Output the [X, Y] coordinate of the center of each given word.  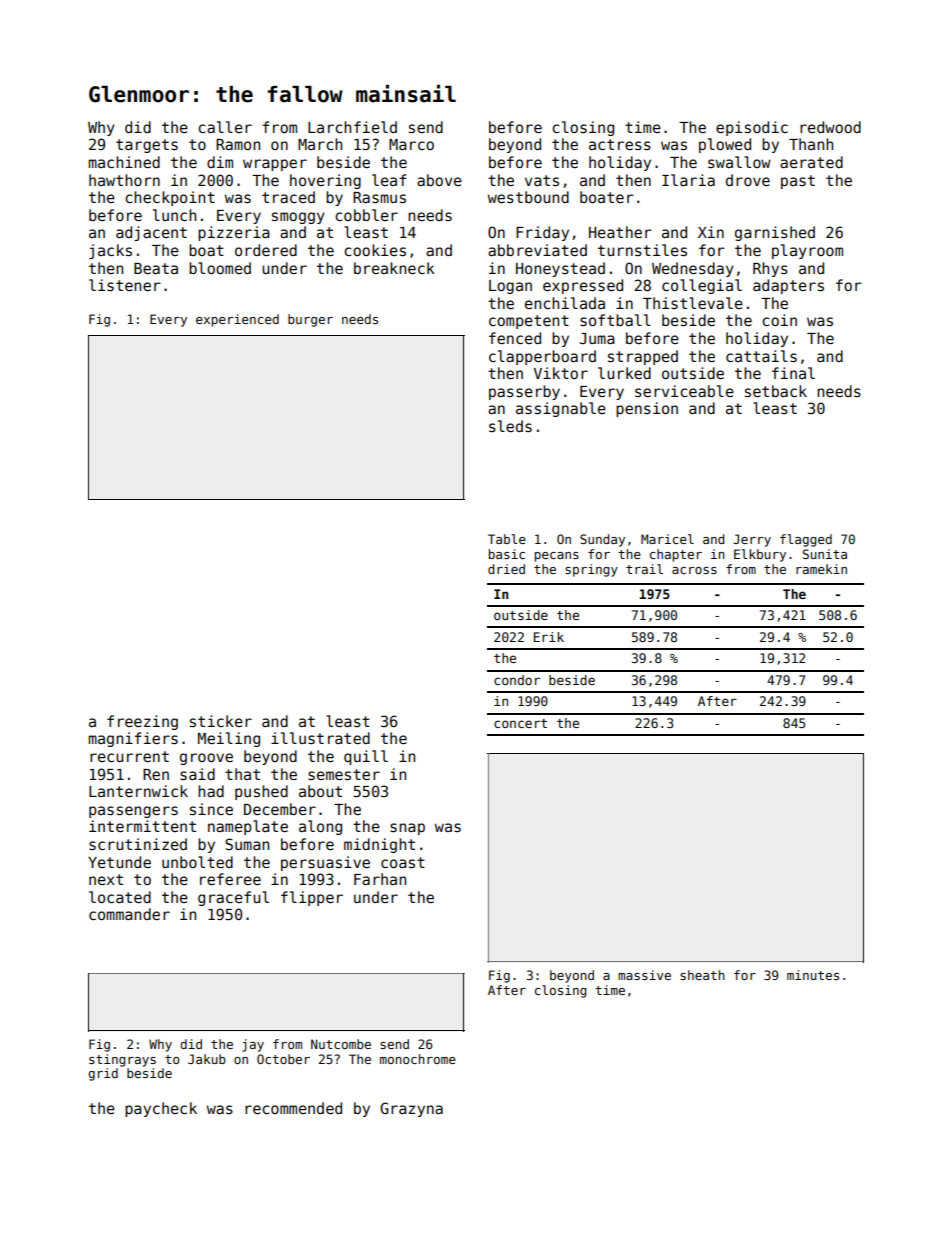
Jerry [752, 540]
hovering [325, 181]
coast [403, 862]
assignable [561, 409]
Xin [711, 232]
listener [125, 285]
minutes [813, 975]
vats [542, 180]
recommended [293, 1108]
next [106, 879]
